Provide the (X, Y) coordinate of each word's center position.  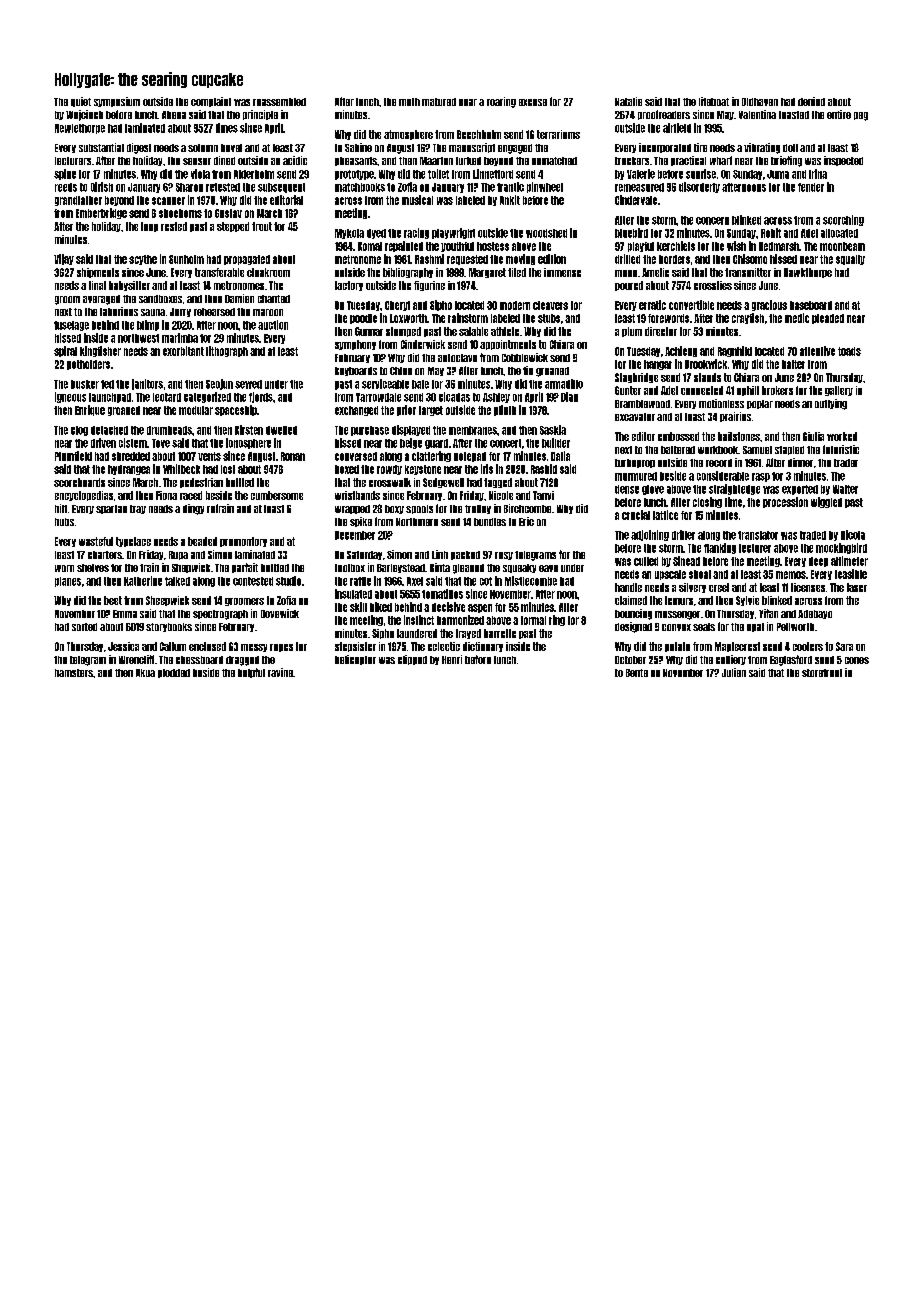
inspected (843, 161)
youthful (457, 247)
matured (439, 102)
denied (811, 101)
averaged (101, 300)
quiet (81, 102)
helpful (251, 673)
